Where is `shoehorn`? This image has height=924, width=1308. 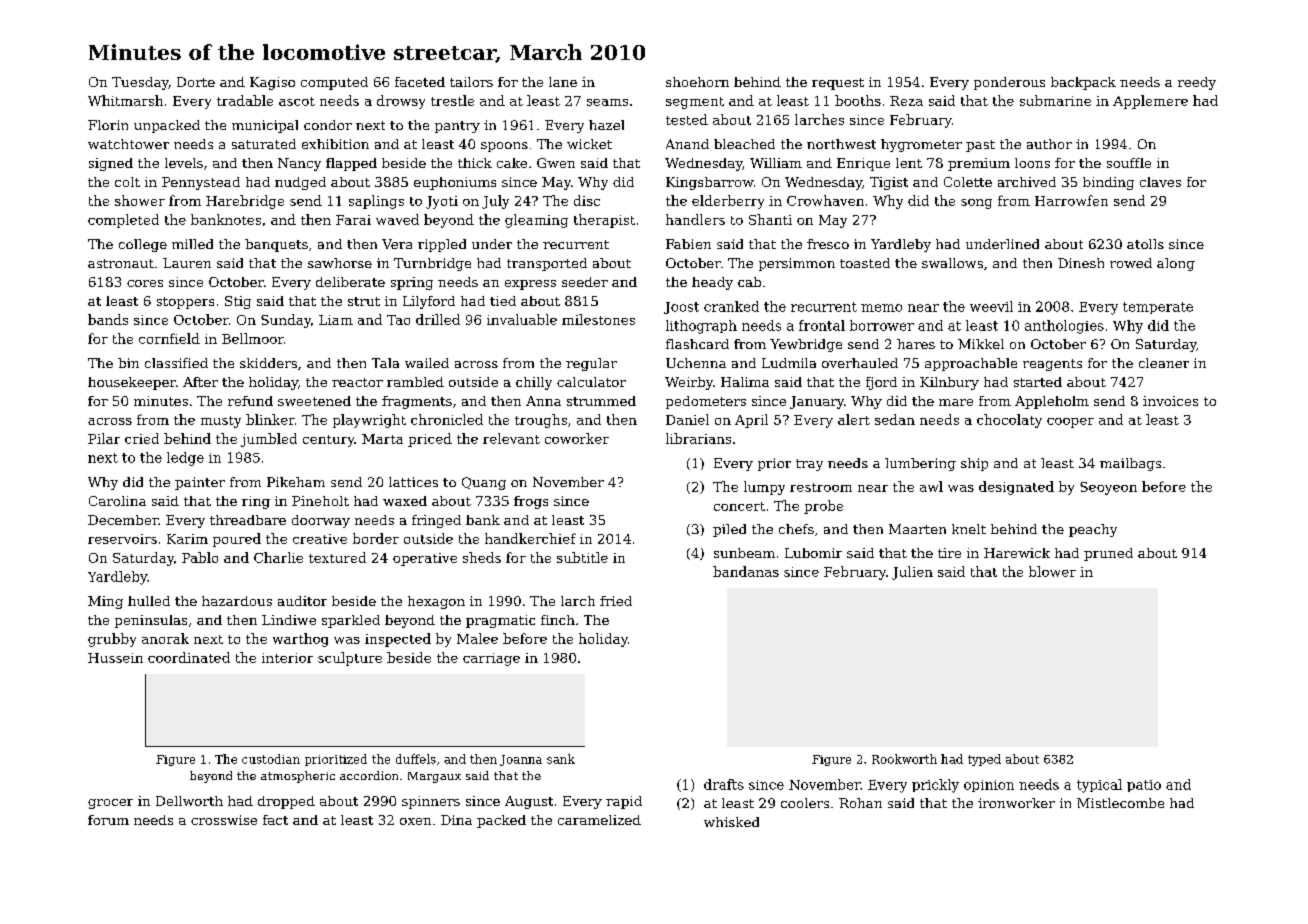
shoehorn is located at coordinates (697, 82).
